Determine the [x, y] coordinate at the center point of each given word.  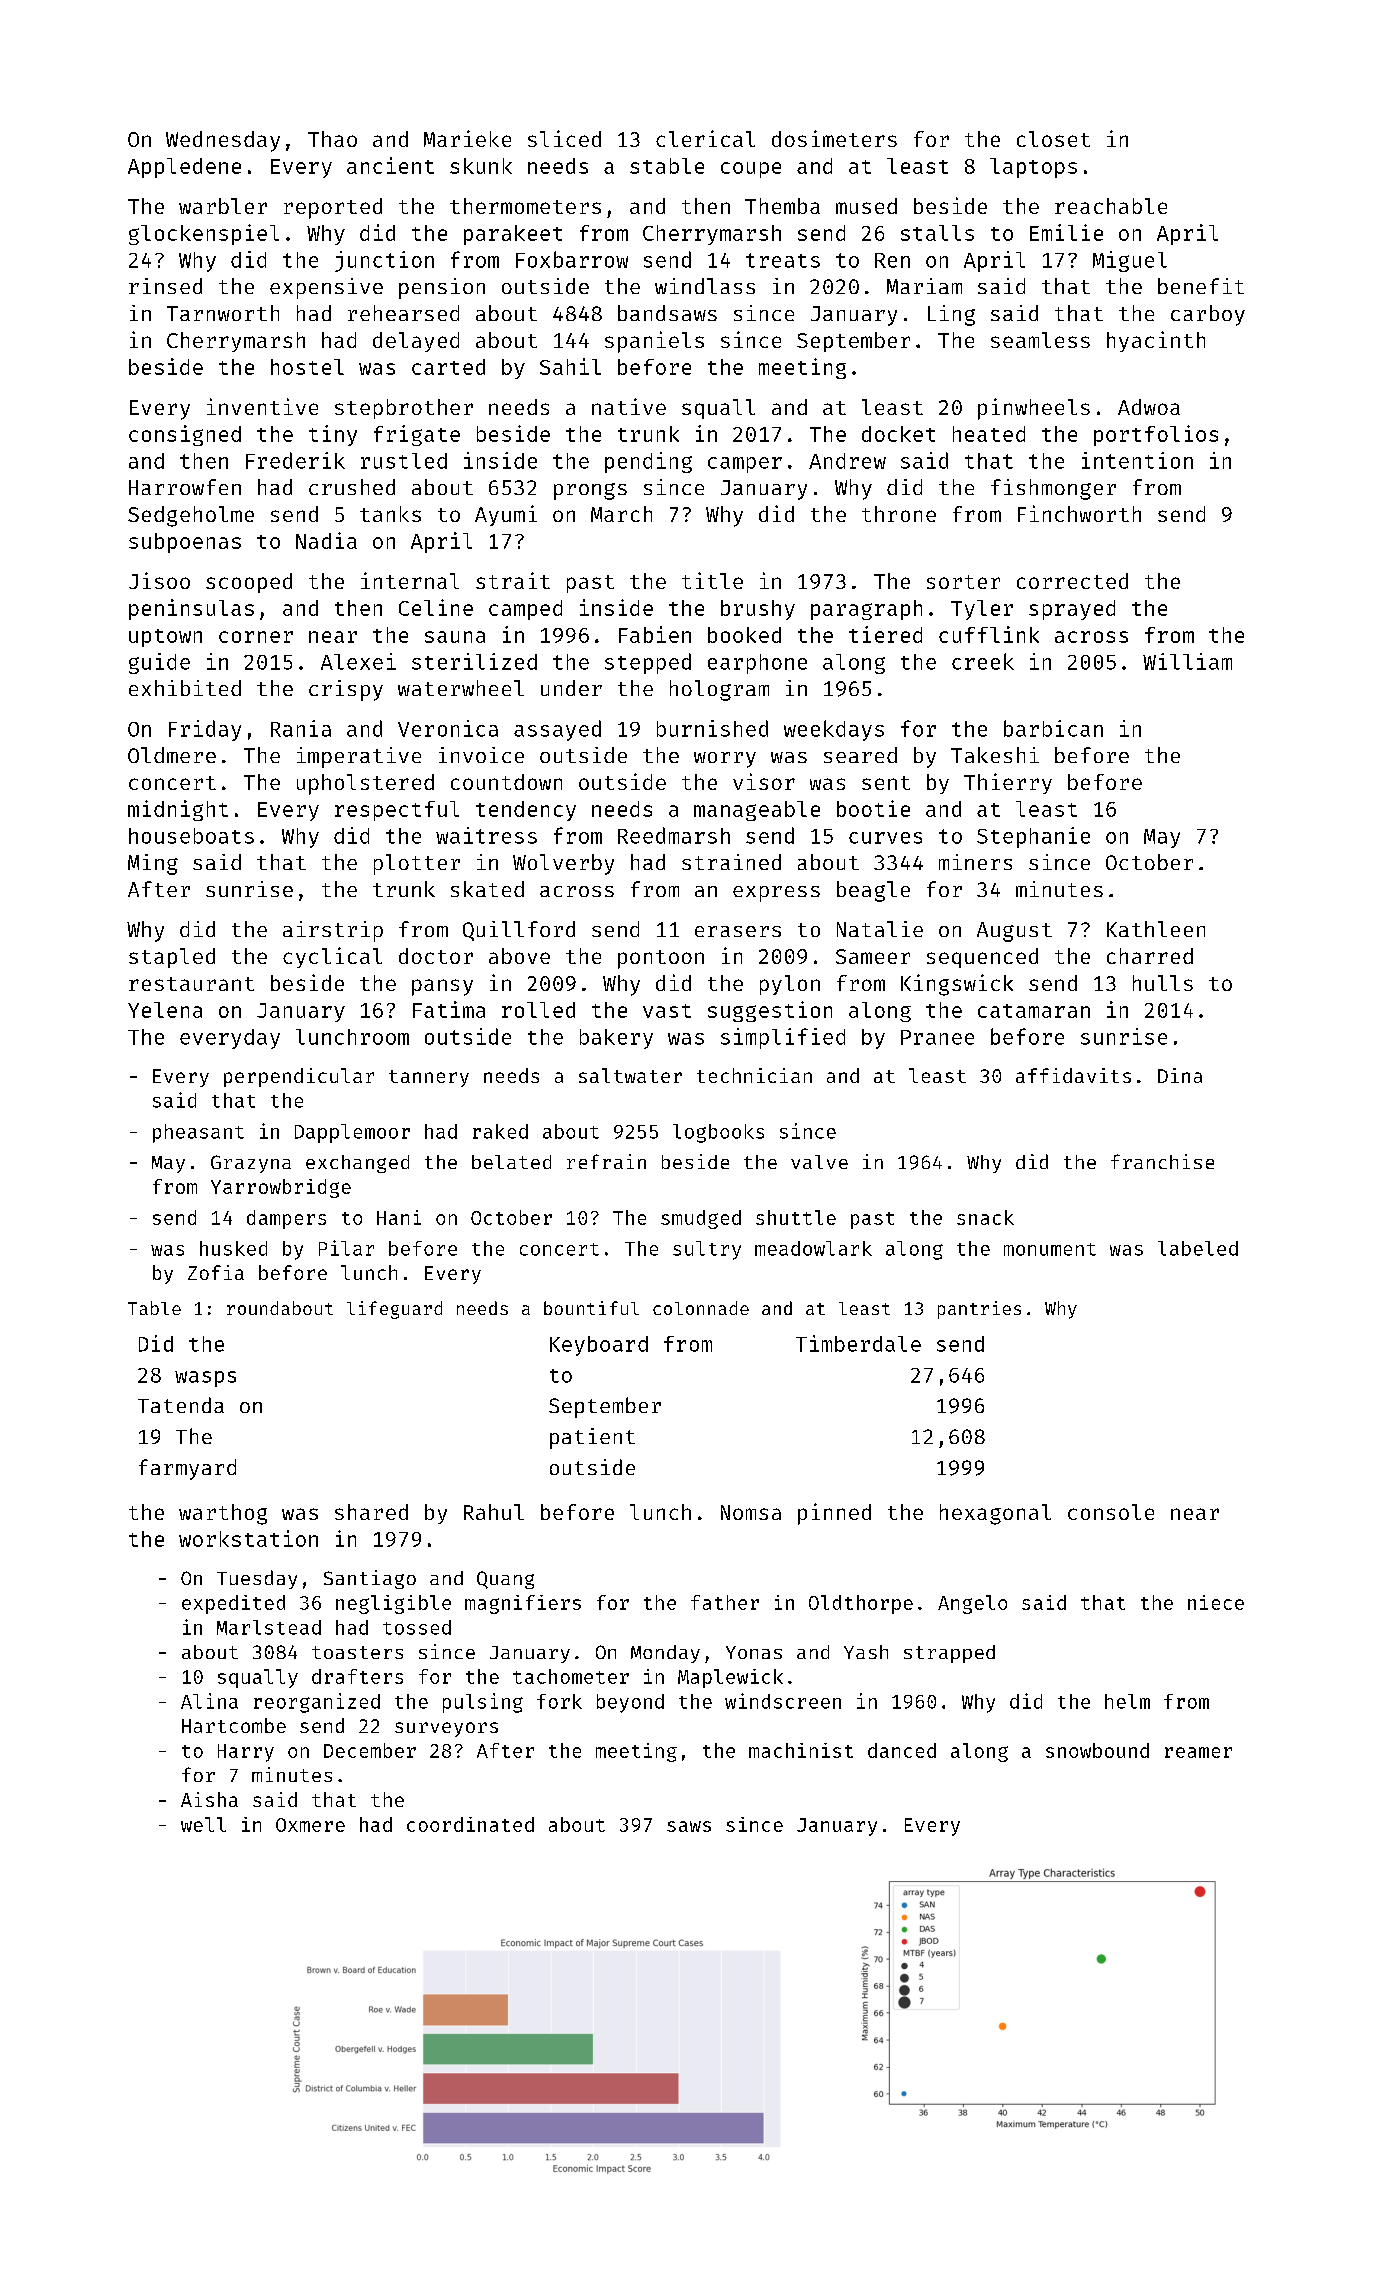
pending [648, 462]
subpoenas [185, 543]
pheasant [198, 1133]
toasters [357, 1652]
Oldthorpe [861, 1604]
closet [1053, 139]
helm [1127, 1701]
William [1187, 661]
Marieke [467, 138]
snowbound [1097, 1750]
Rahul [494, 1512]
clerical [705, 138]
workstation [248, 1538]
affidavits [1073, 1075]
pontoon [661, 959]
